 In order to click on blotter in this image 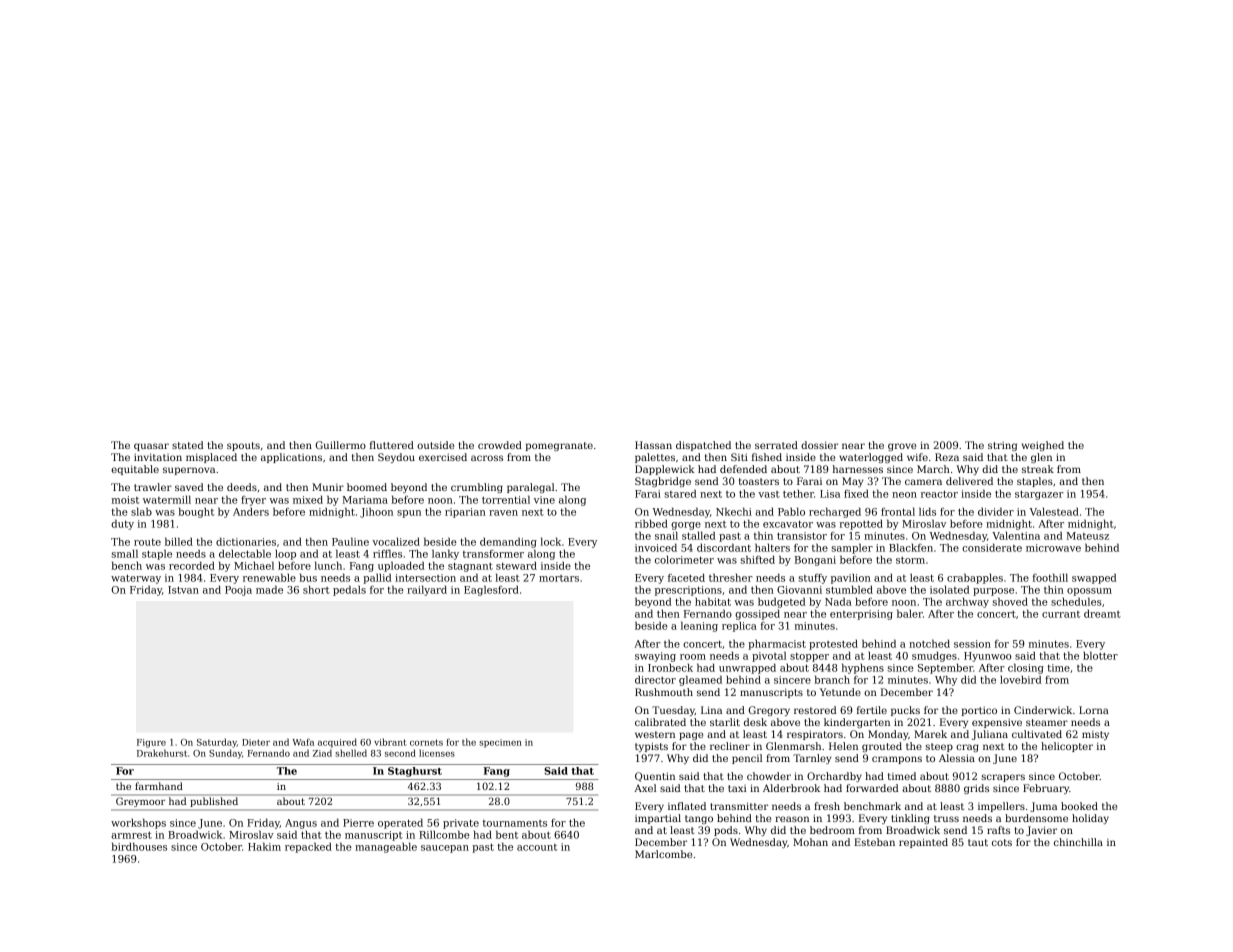, I will do `click(1100, 655)`.
